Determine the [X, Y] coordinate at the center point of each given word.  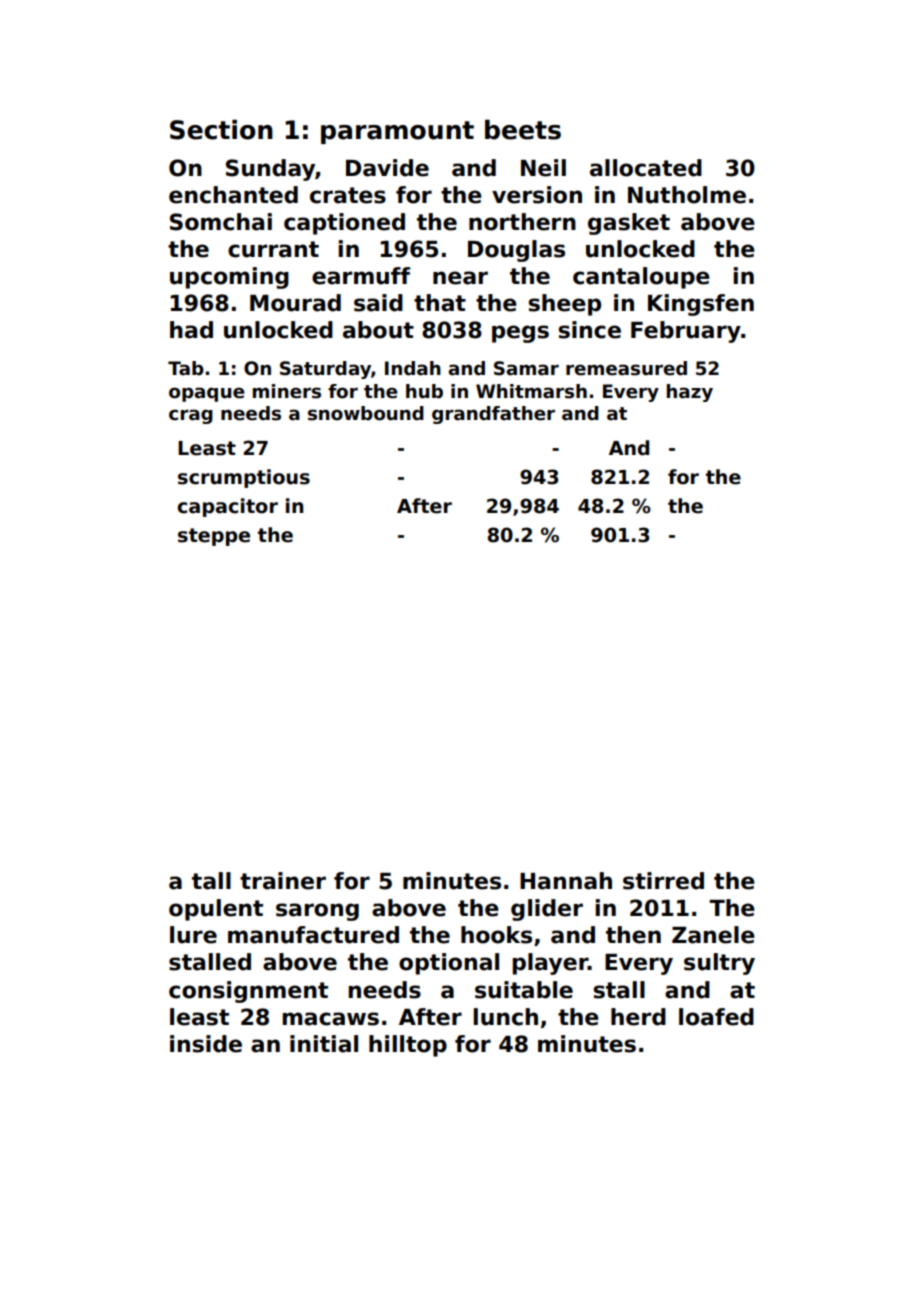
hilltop [408, 1046]
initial [324, 1044]
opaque [207, 394]
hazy [690, 393]
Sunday [271, 170]
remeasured [626, 368]
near [460, 278]
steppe [214, 537]
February [686, 332]
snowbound [366, 413]
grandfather [493, 415]
